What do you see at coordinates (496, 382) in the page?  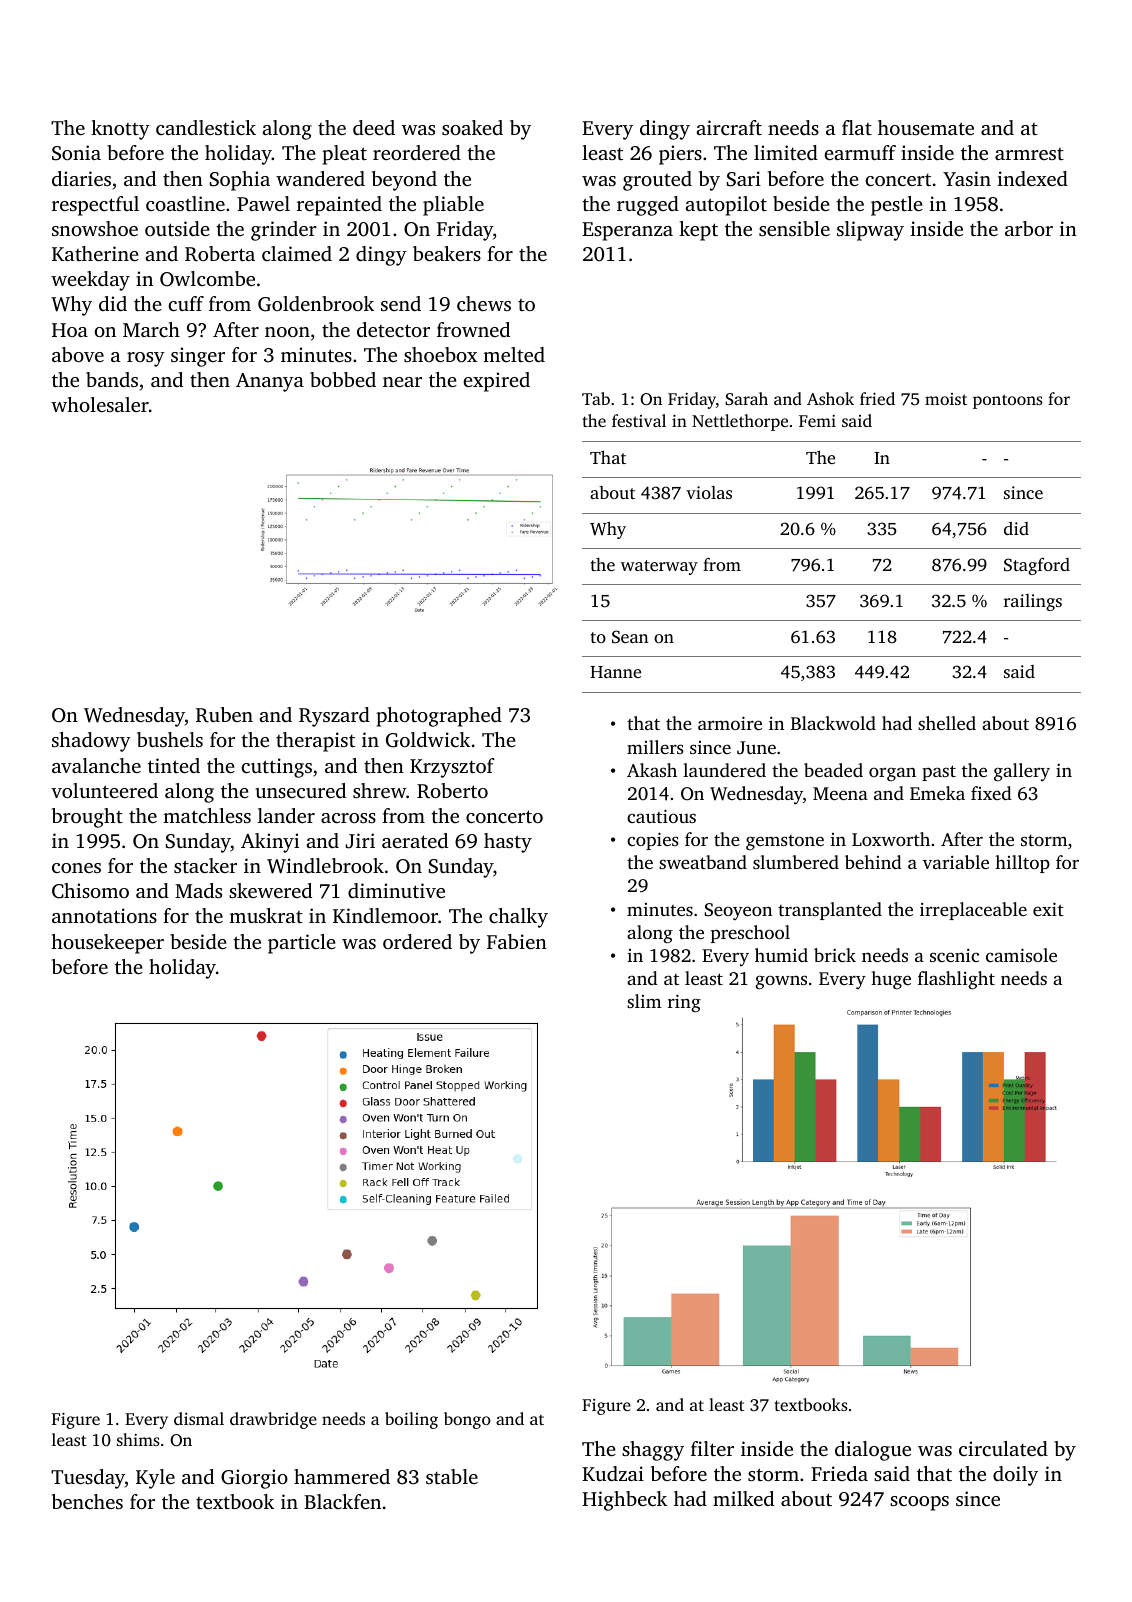 I see `expired` at bounding box center [496, 382].
